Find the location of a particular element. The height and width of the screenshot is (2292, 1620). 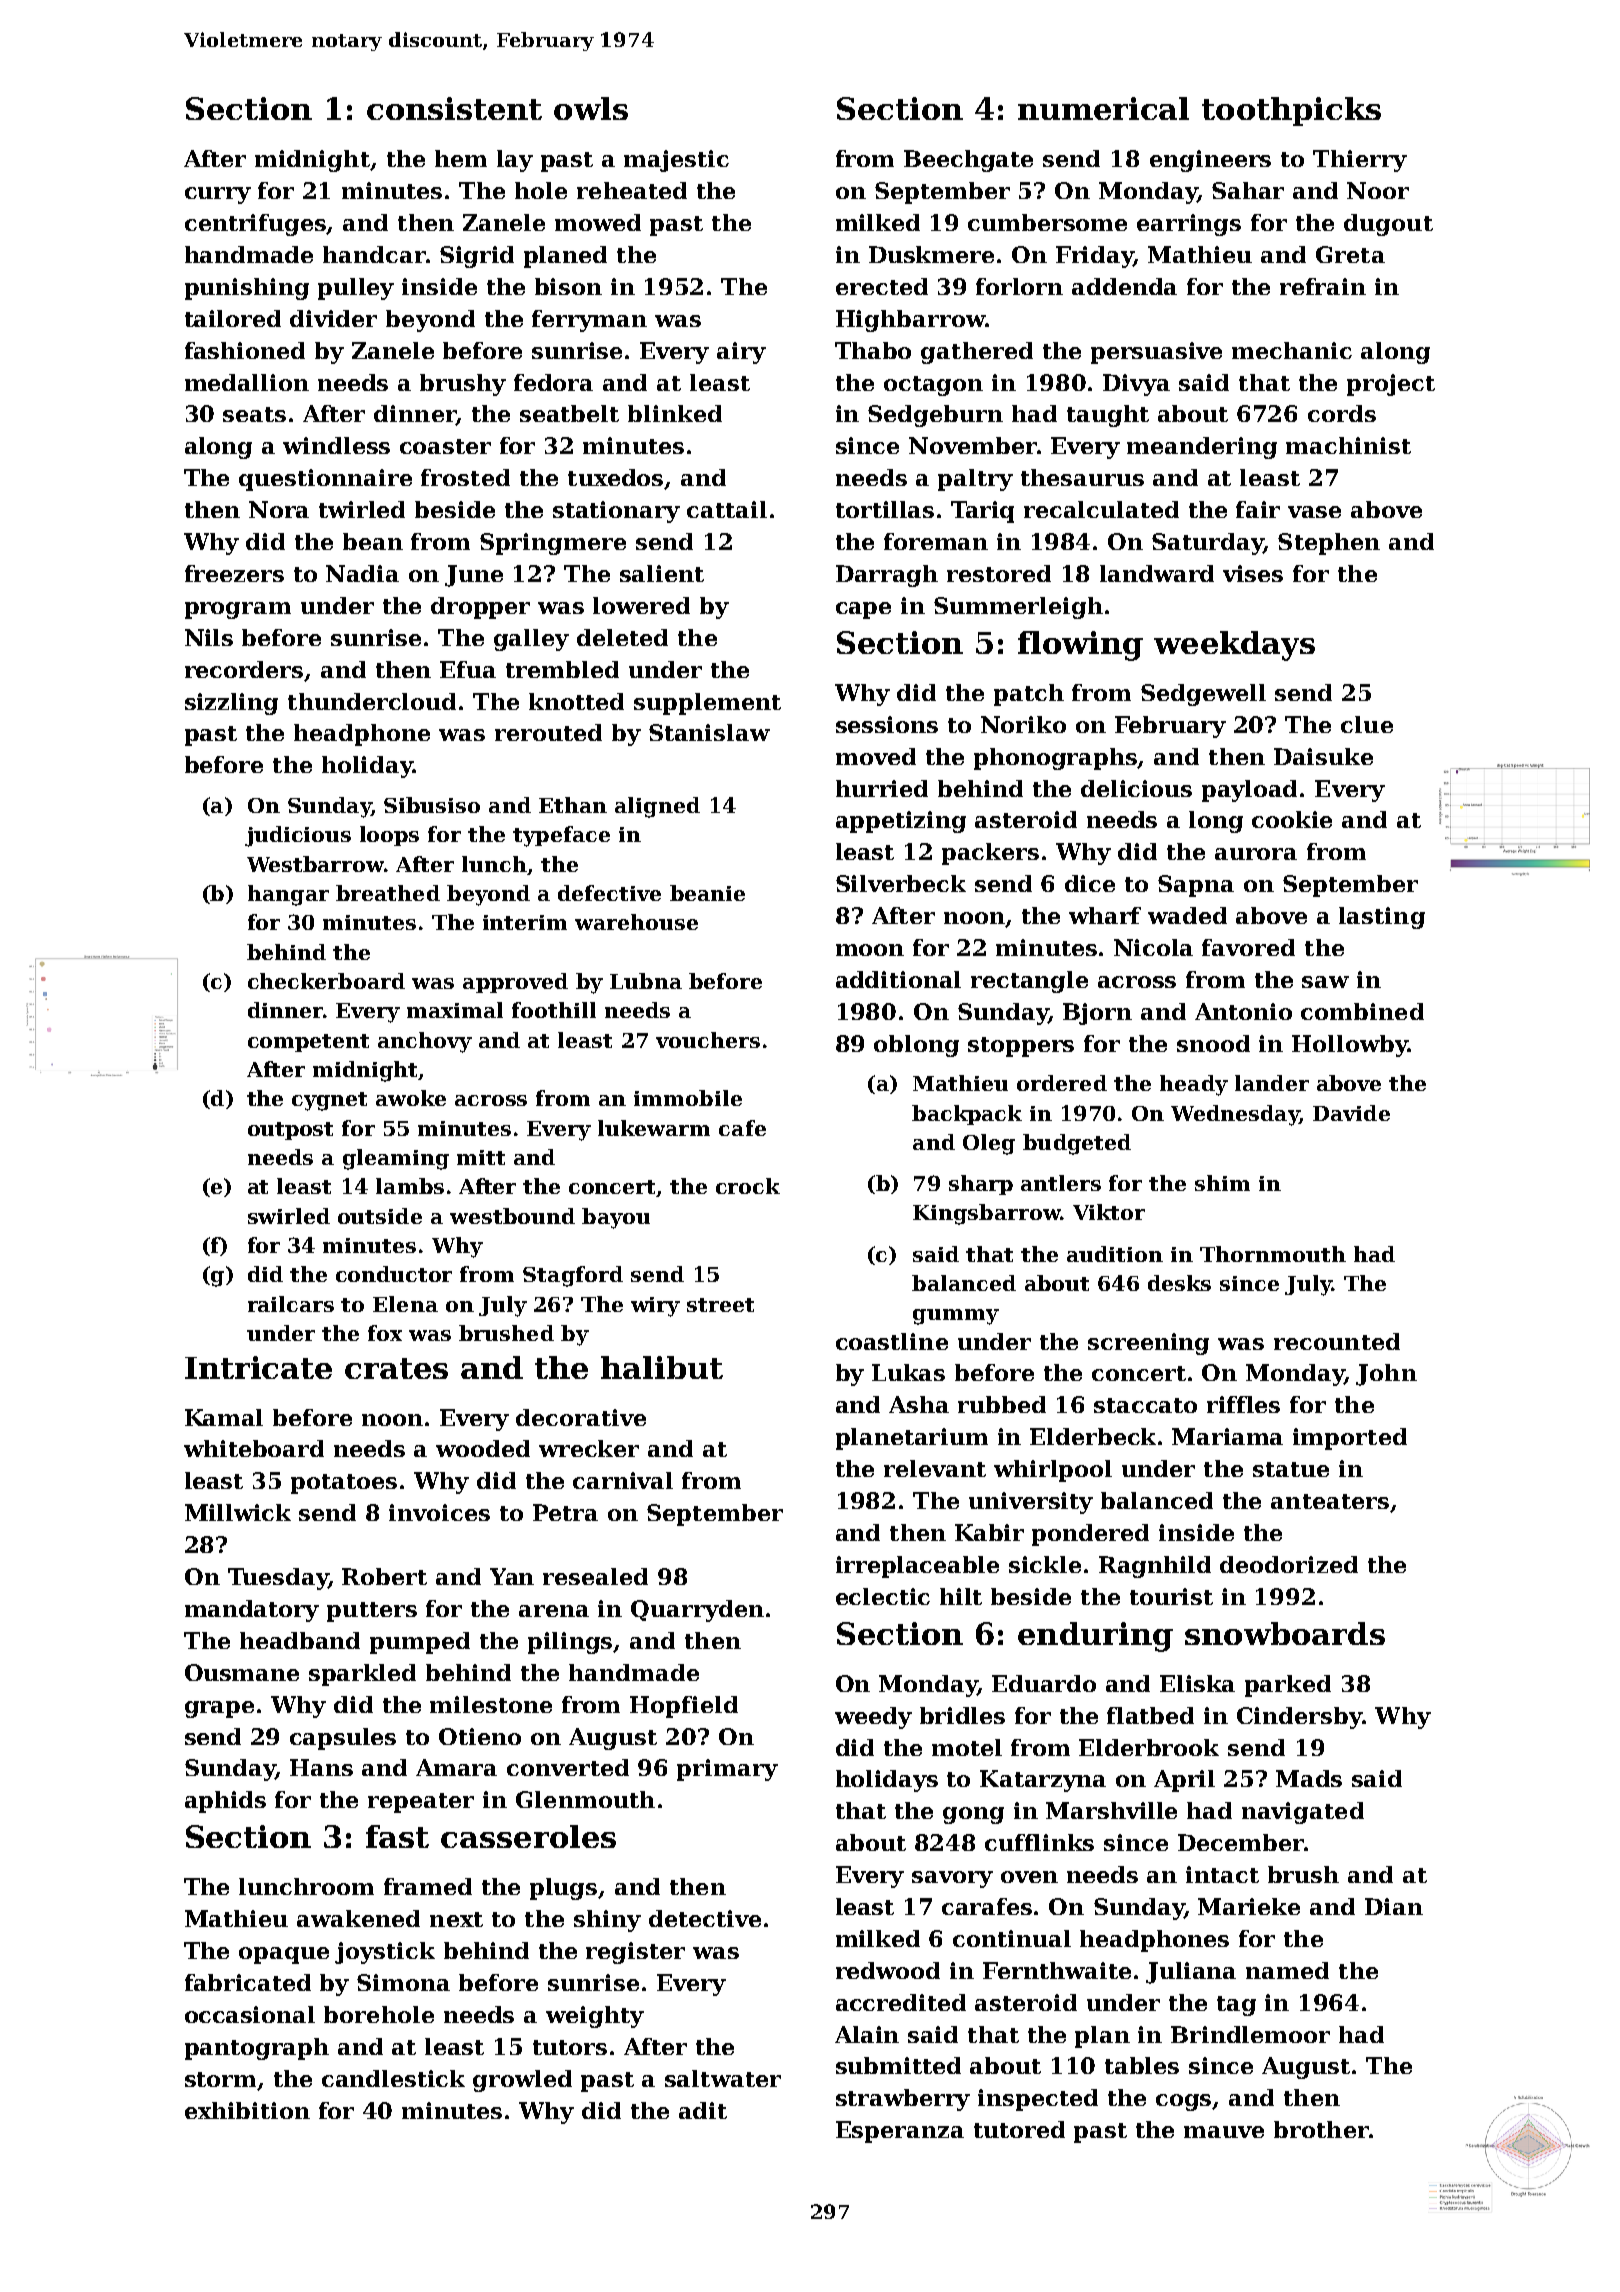

Mads is located at coordinates (1309, 1778).
